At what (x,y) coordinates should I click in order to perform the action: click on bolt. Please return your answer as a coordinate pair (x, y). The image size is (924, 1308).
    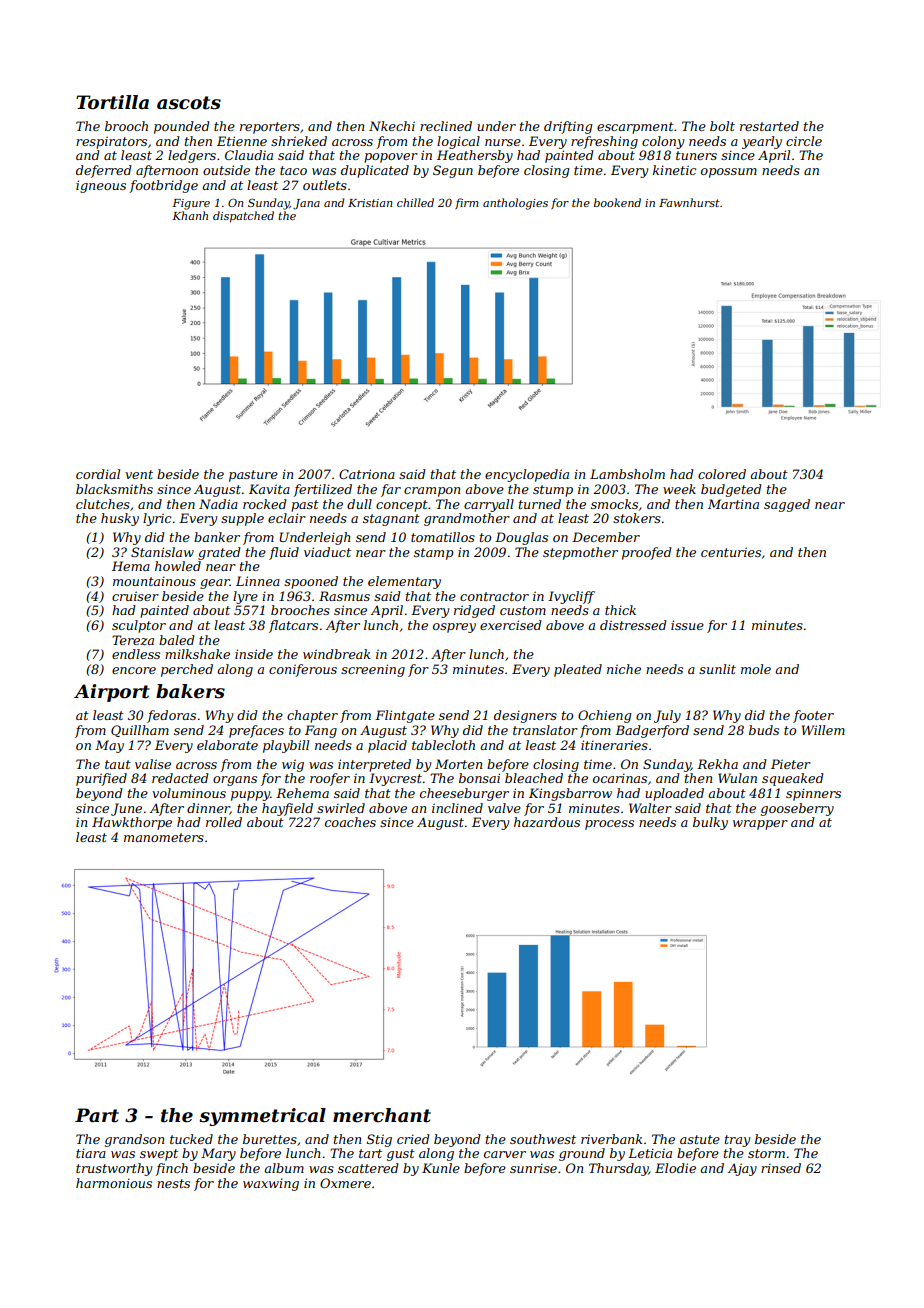
    Looking at the image, I should click on (722, 126).
